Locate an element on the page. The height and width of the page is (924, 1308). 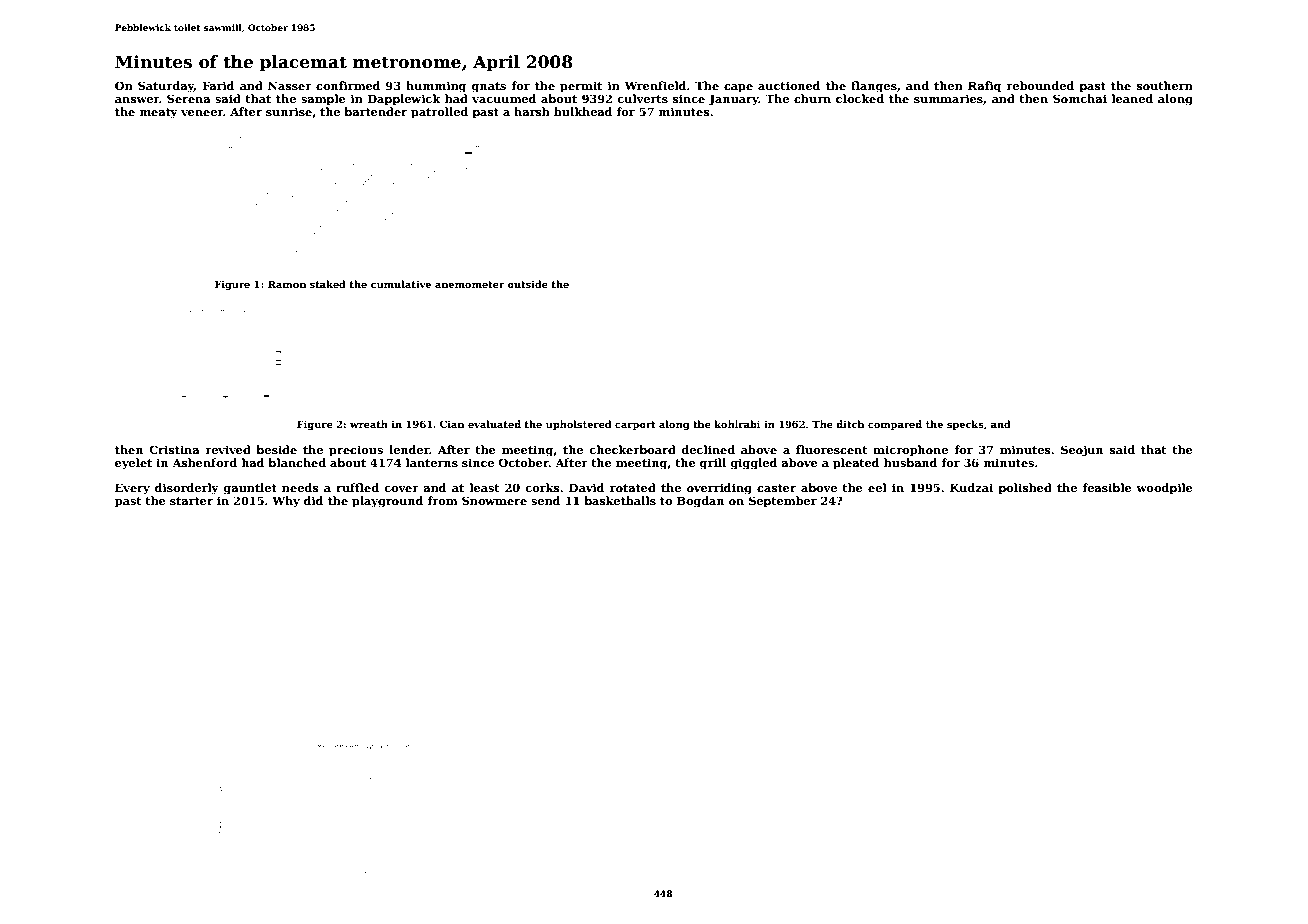
confirmed is located at coordinates (348, 85).
